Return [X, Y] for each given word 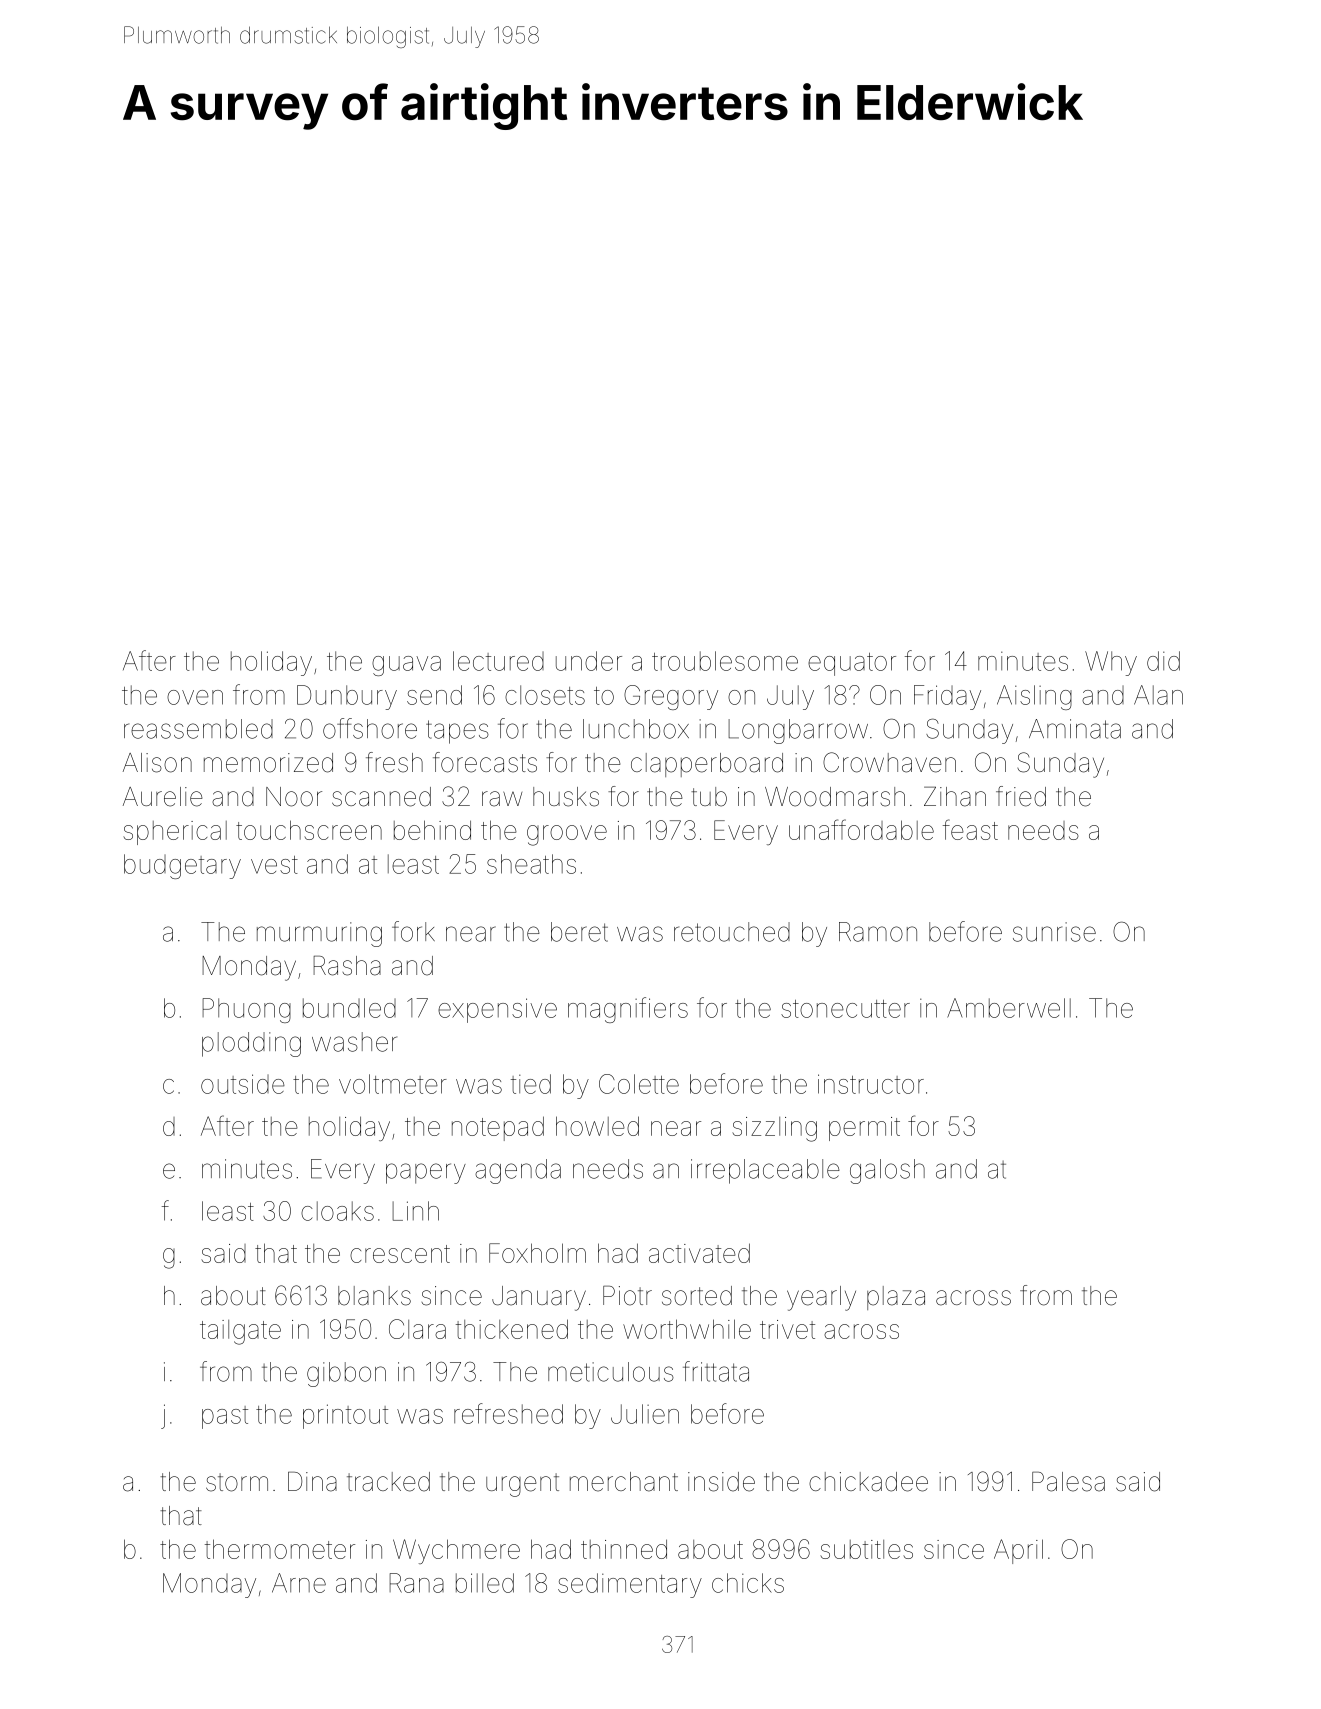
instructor [871, 1084]
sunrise [1054, 932]
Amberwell [1009, 1008]
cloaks [337, 1211]
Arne [299, 1583]
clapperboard [707, 765]
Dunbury [347, 697]
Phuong [246, 1010]
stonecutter [845, 1009]
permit [864, 1129]
